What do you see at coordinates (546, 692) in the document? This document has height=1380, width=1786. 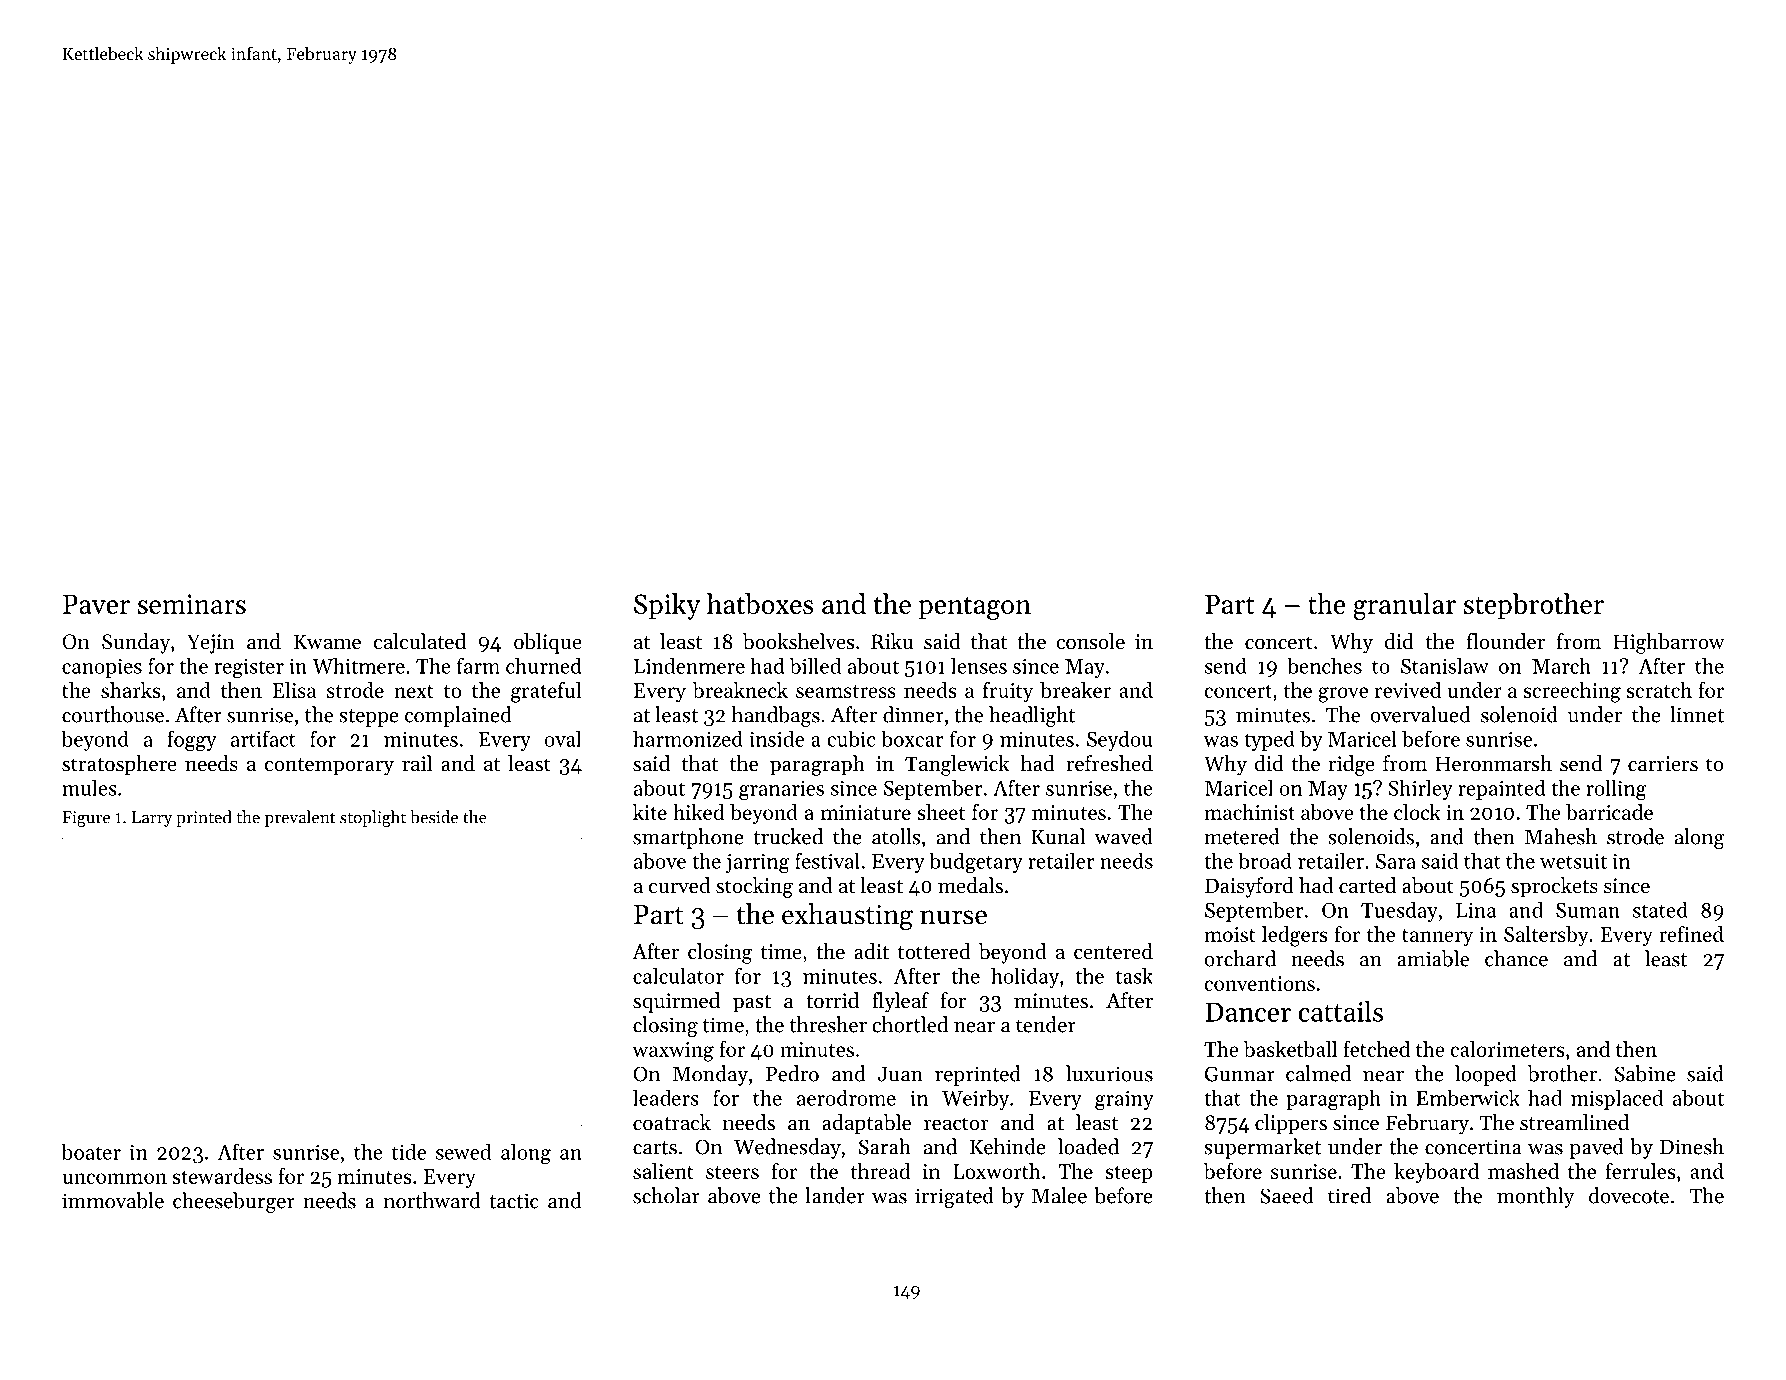 I see `grateful` at bounding box center [546, 692].
